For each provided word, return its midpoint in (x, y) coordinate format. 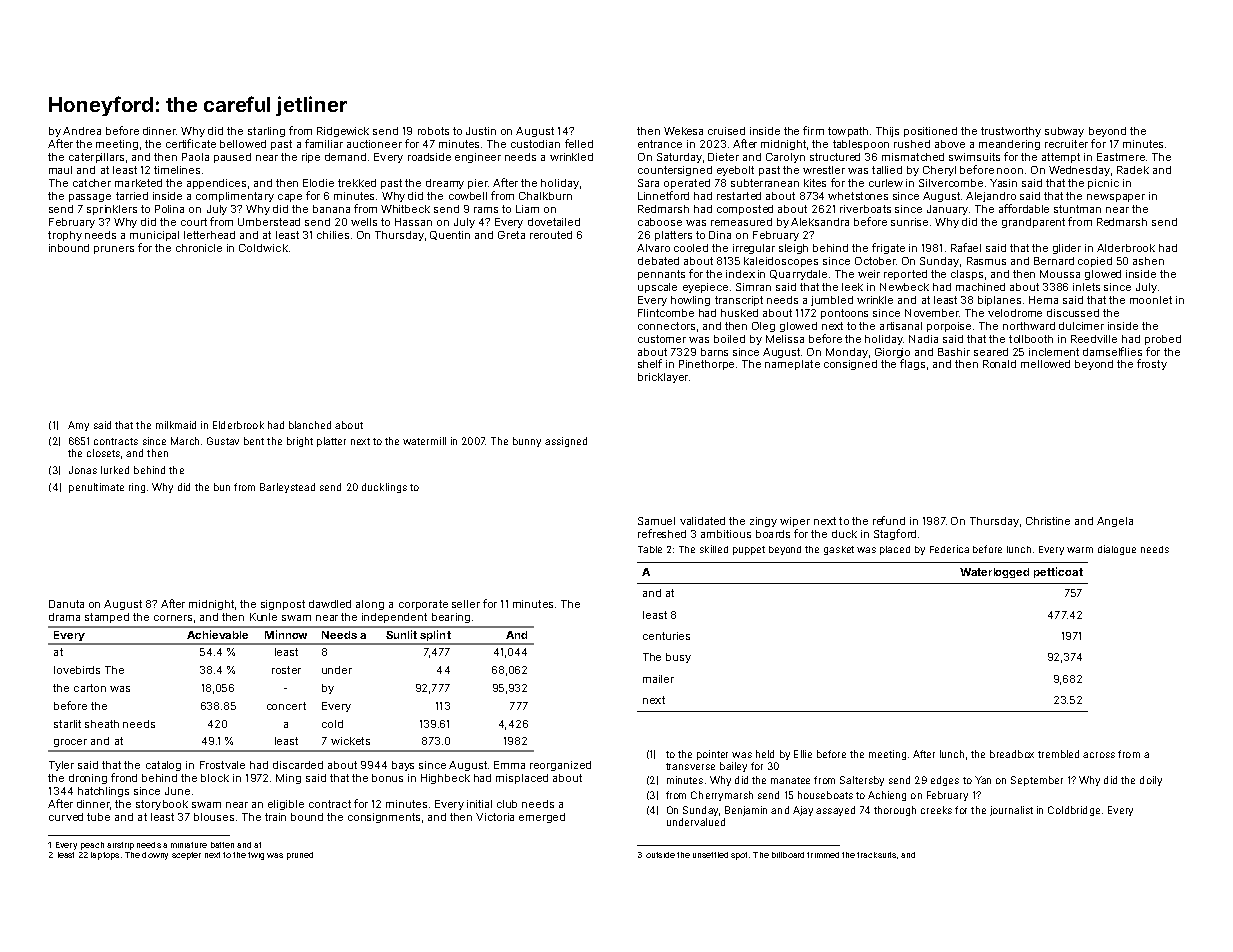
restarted (739, 196)
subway (1064, 132)
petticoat (1058, 572)
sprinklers (112, 210)
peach (92, 846)
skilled (714, 549)
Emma (509, 765)
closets (103, 453)
